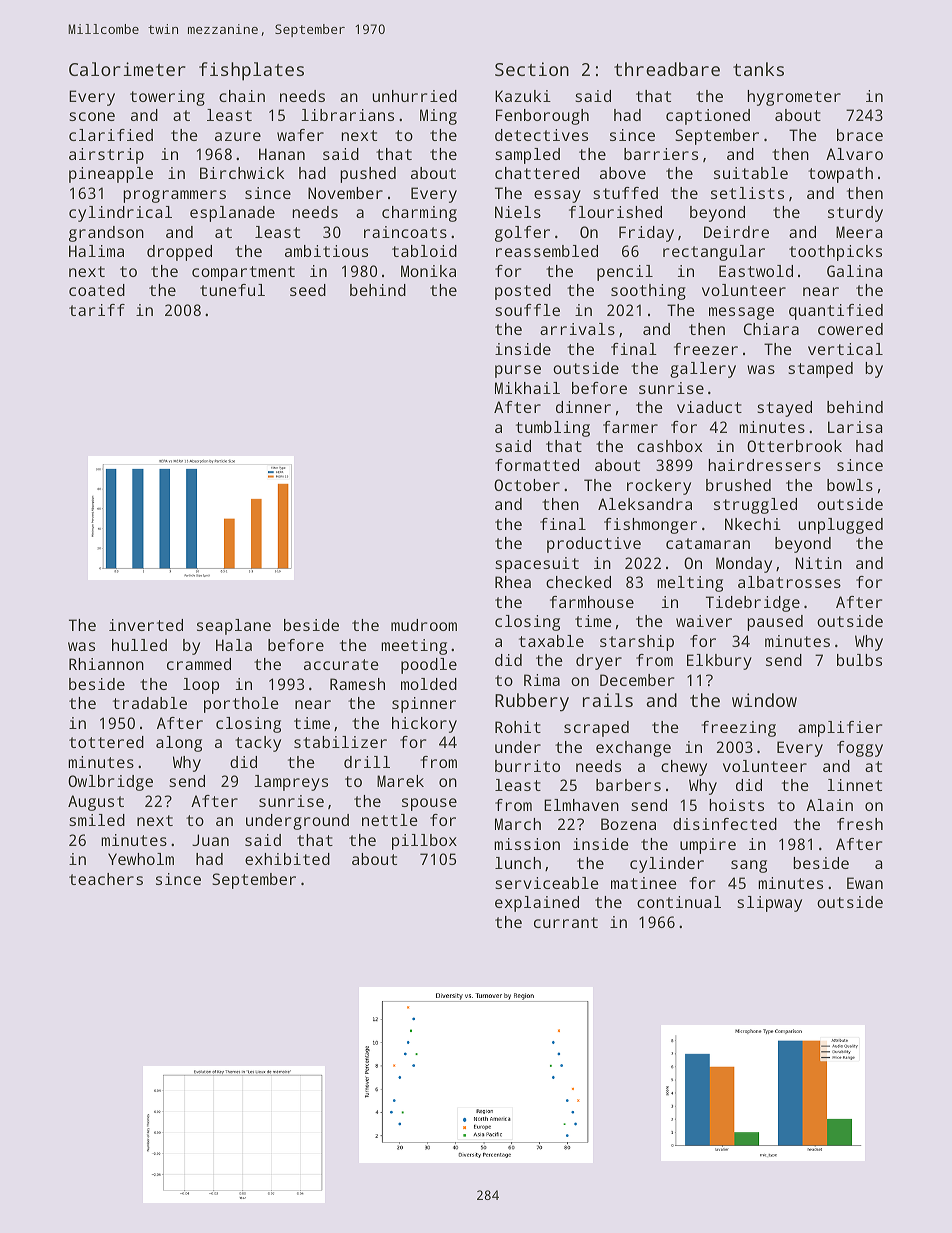 Image resolution: width=952 pixels, height=1233 pixels. I want to click on Calorimeter, so click(127, 69).
